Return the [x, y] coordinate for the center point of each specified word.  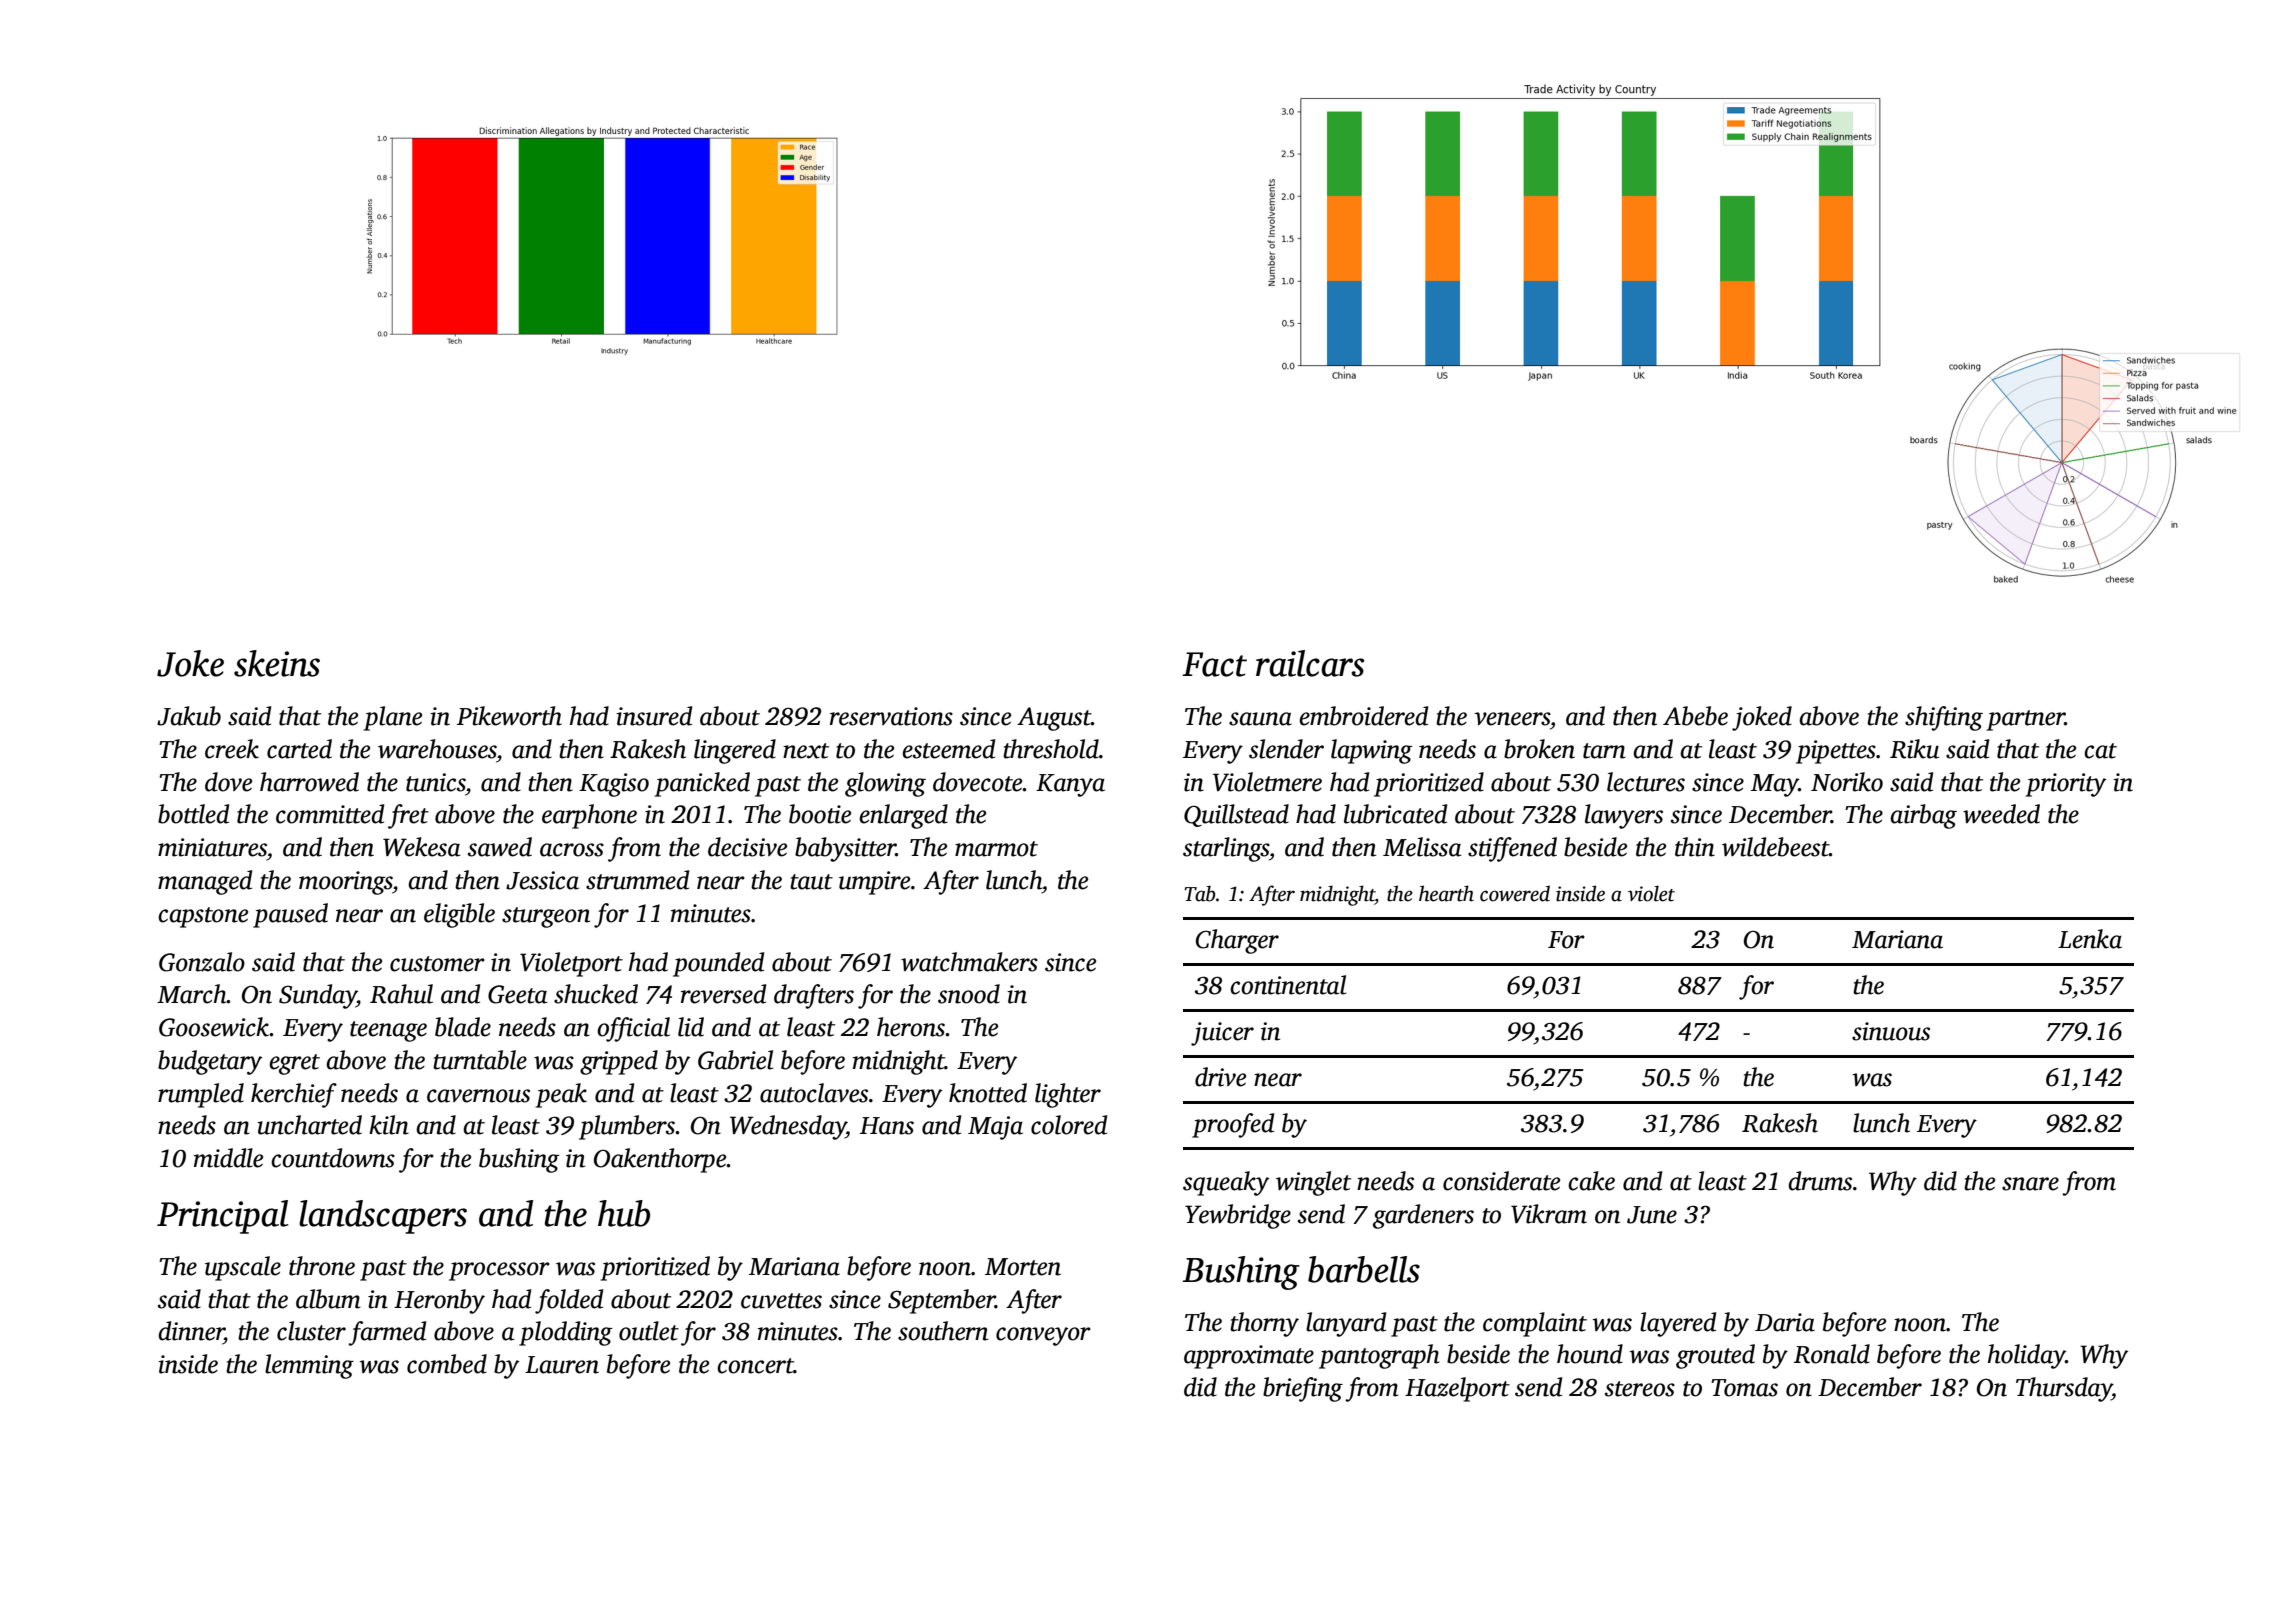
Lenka [2090, 939]
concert [755, 1366]
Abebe [1695, 716]
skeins [277, 663]
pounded [718, 964]
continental [1288, 985]
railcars [1310, 663]
